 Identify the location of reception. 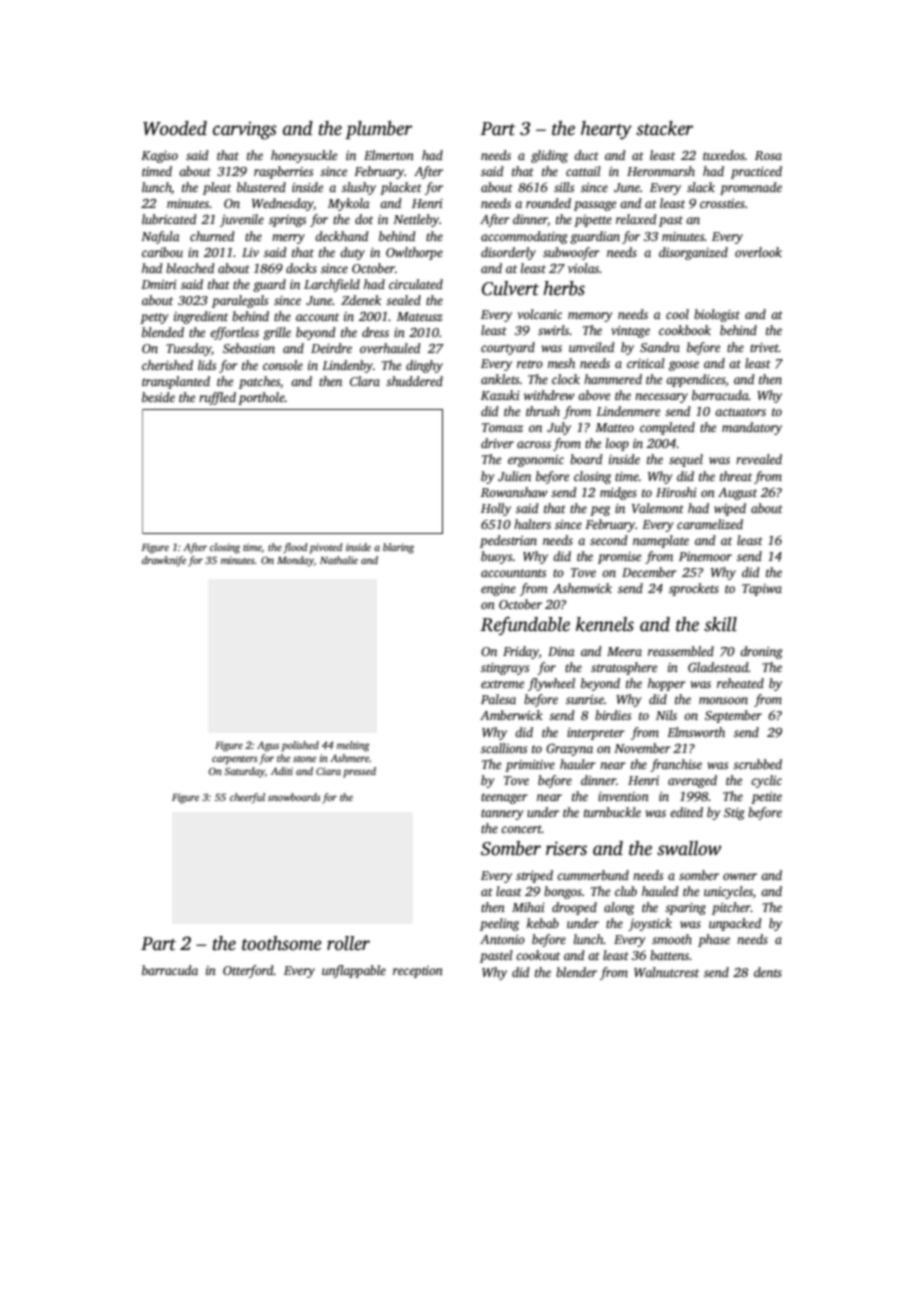
(418, 972).
